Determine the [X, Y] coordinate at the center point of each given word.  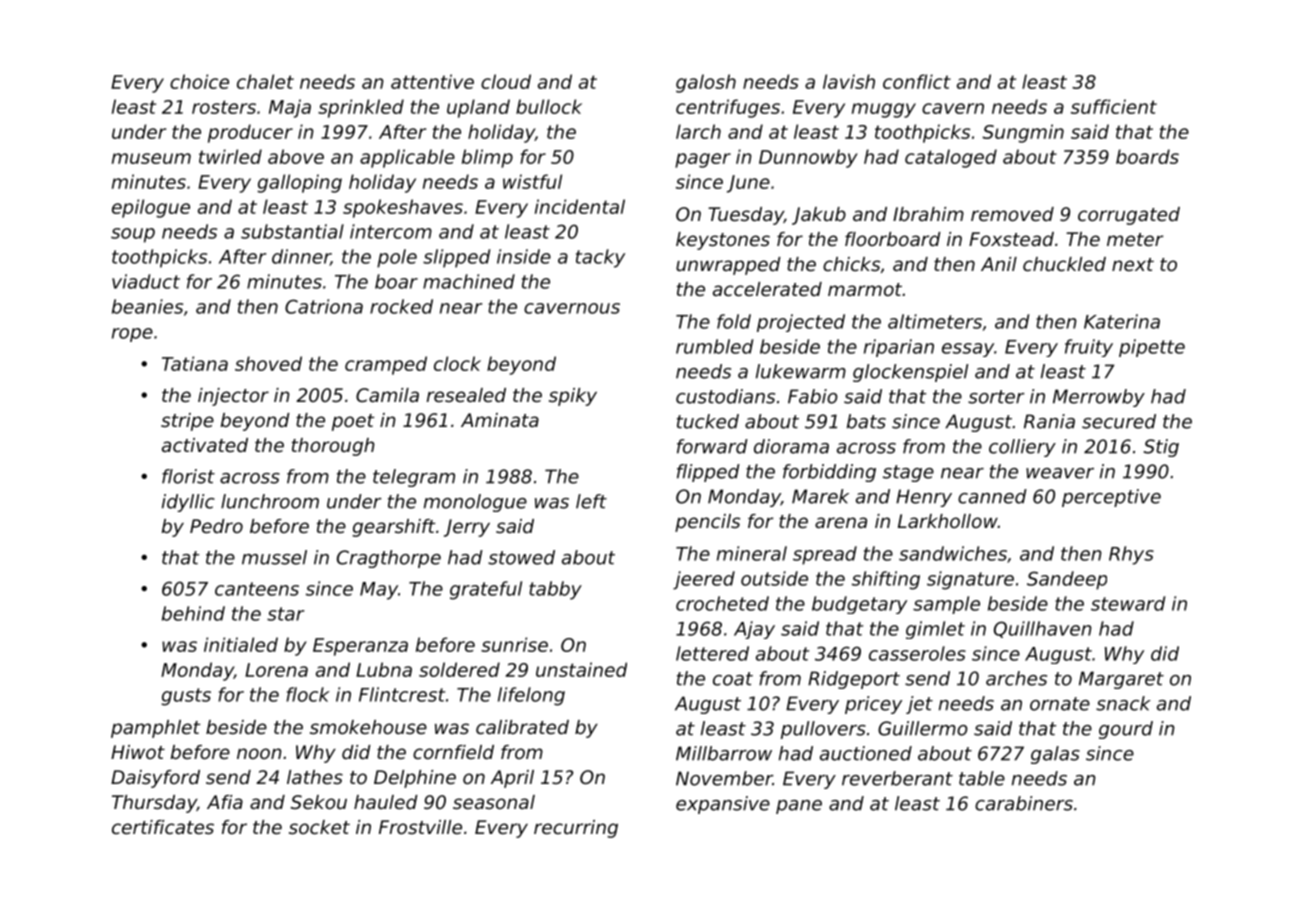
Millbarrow [724, 753]
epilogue [151, 208]
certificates [163, 827]
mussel [274, 557]
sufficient [1114, 106]
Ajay [754, 630]
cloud [506, 81]
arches [1016, 678]
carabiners [1024, 803]
